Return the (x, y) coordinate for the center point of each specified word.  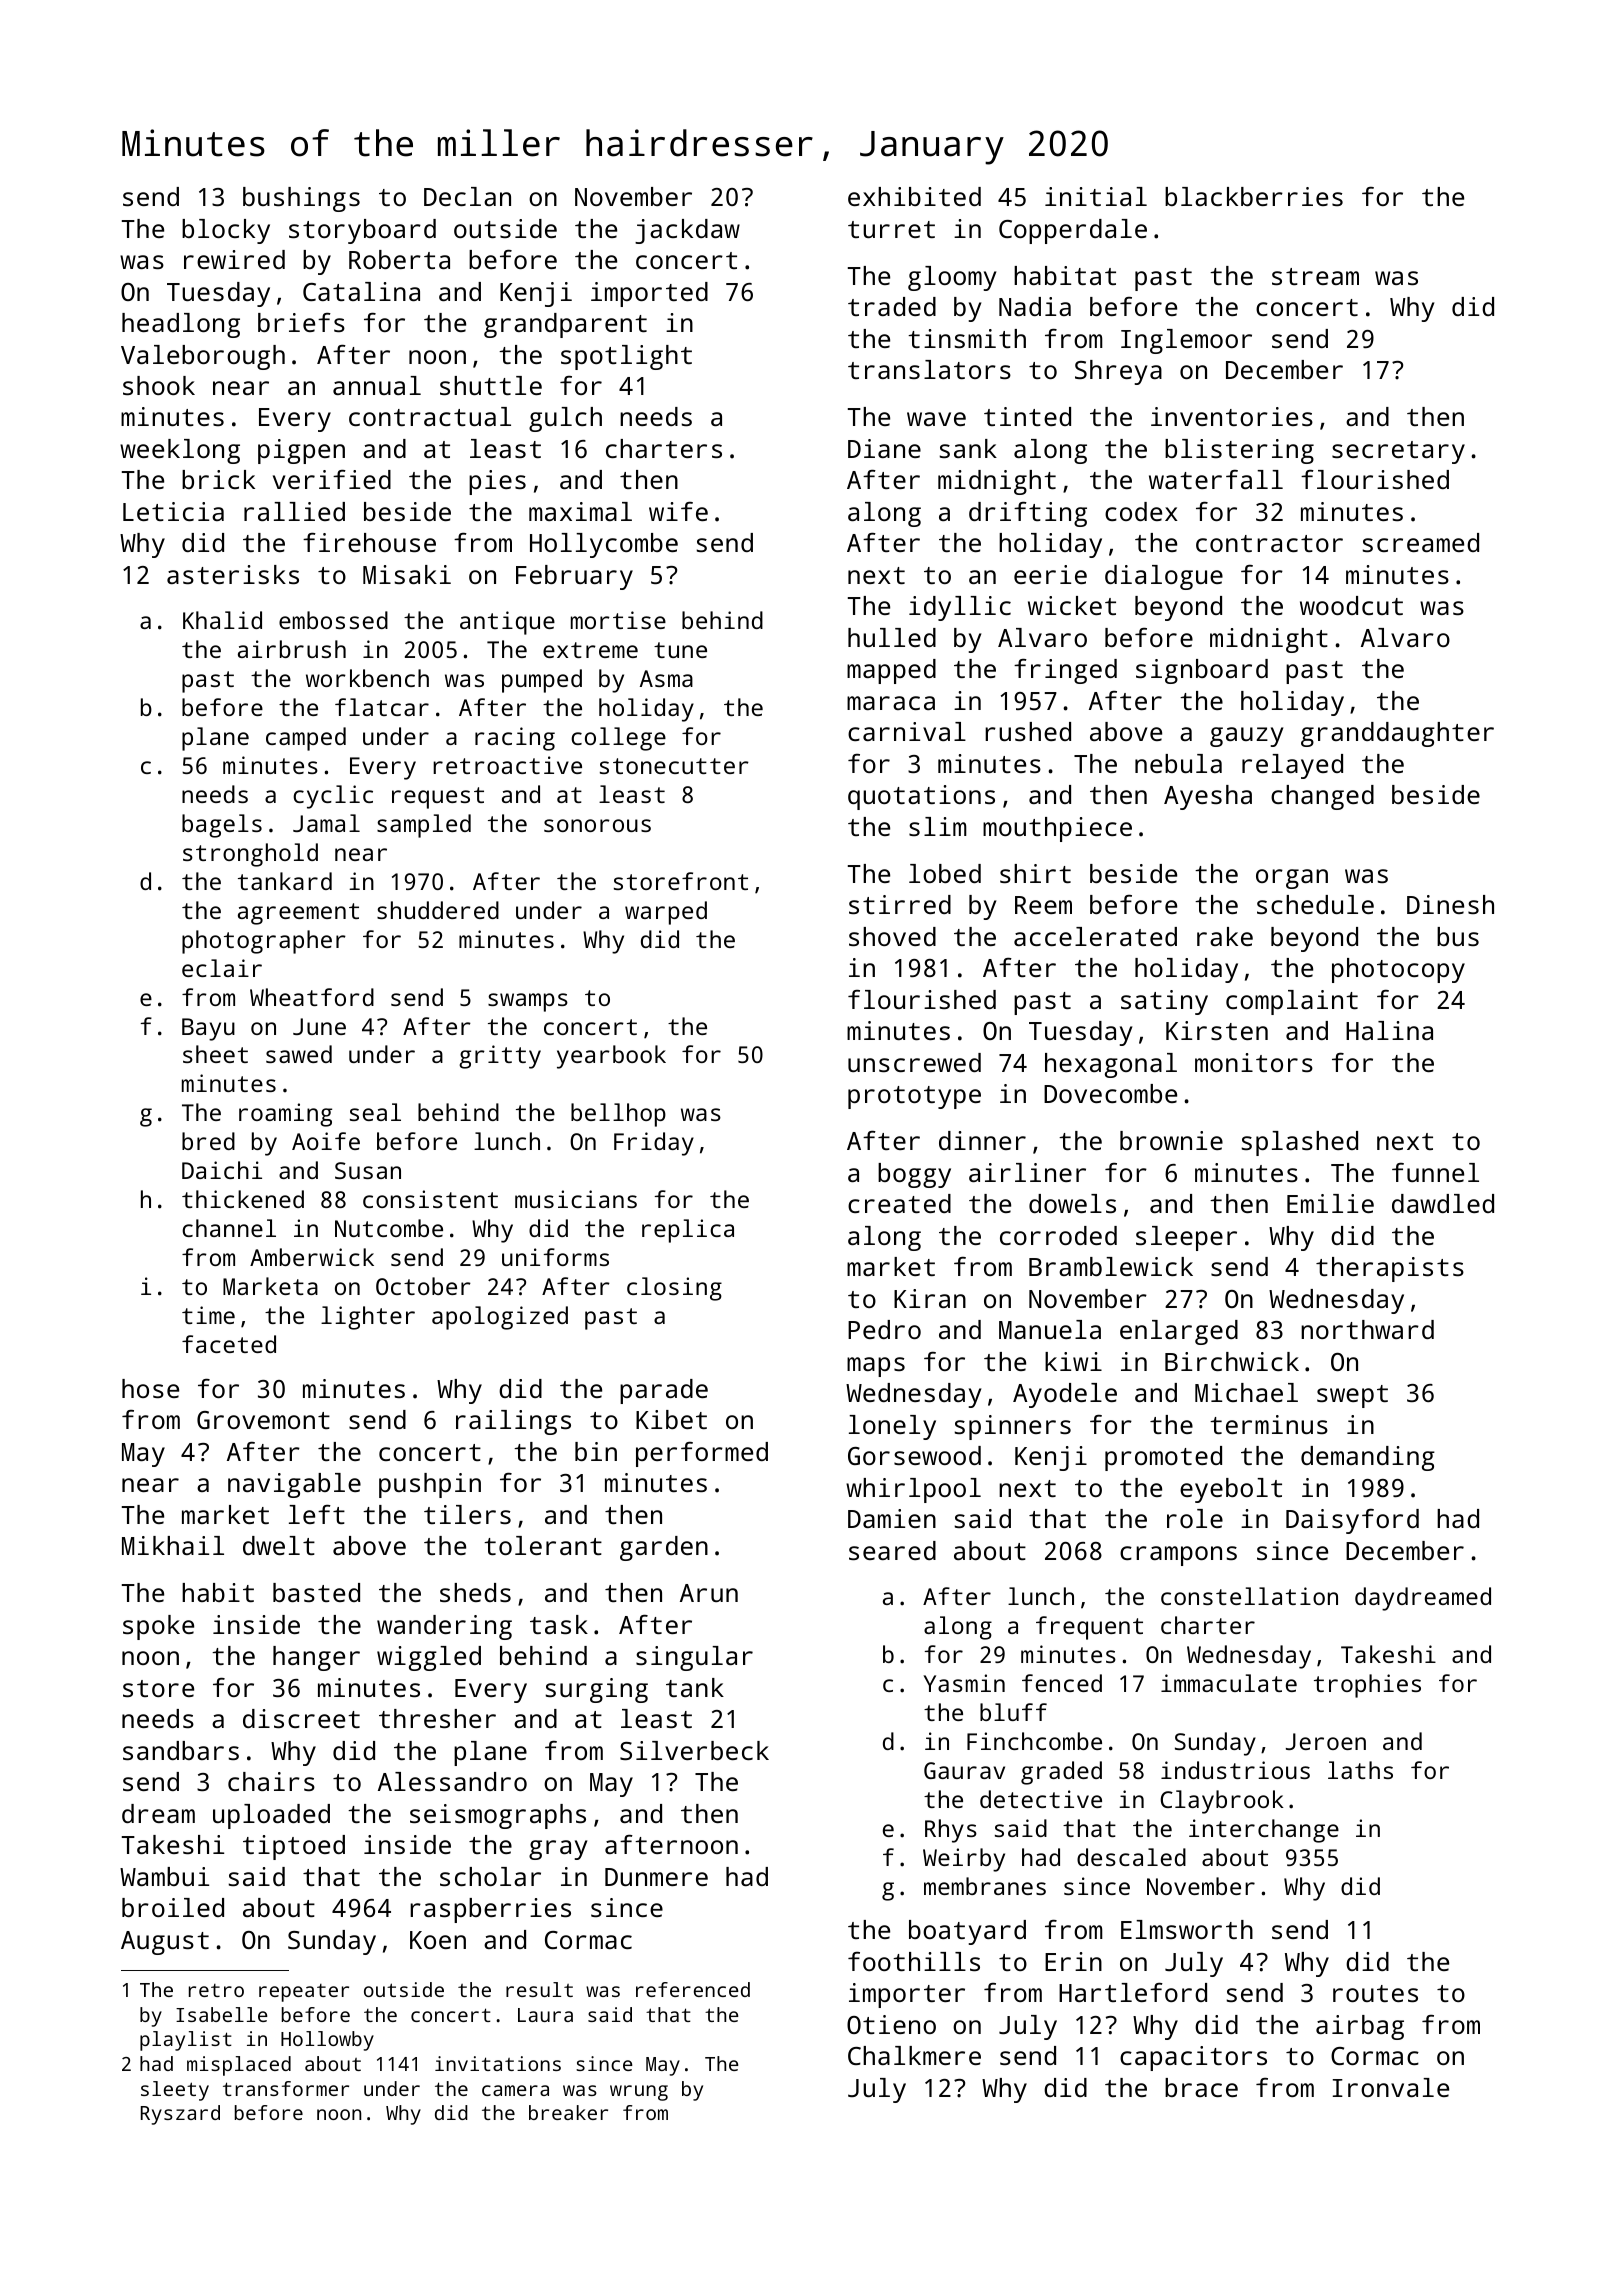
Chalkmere (914, 2055)
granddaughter (1397, 734)
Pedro (884, 1329)
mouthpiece (1057, 829)
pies (497, 482)
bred (208, 1141)
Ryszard (180, 2115)
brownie (1171, 1140)
